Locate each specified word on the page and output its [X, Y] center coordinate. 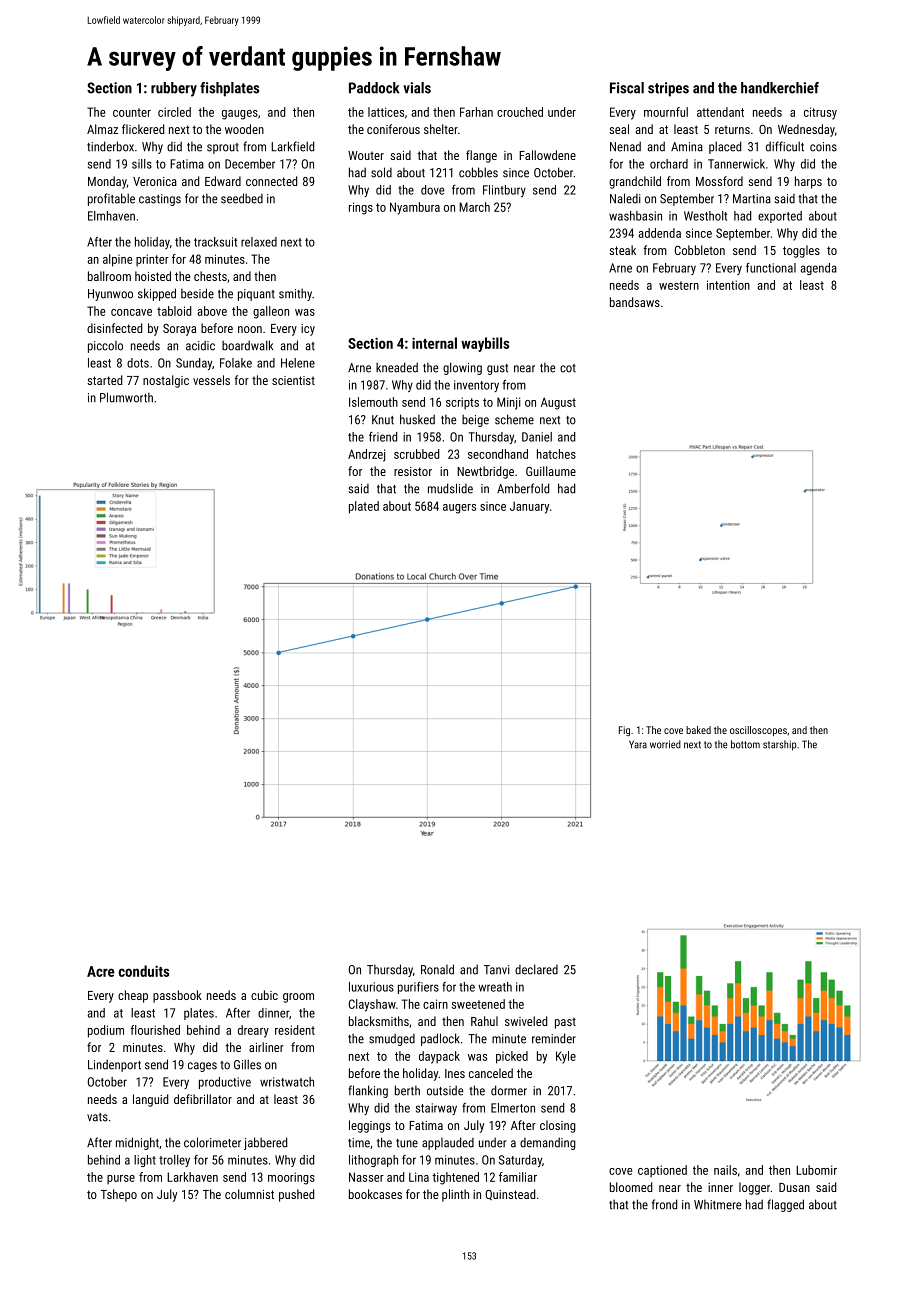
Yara [638, 744]
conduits [144, 971]
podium [106, 1031]
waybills [485, 344]
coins [823, 147]
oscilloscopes [758, 731]
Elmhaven [111, 216]
